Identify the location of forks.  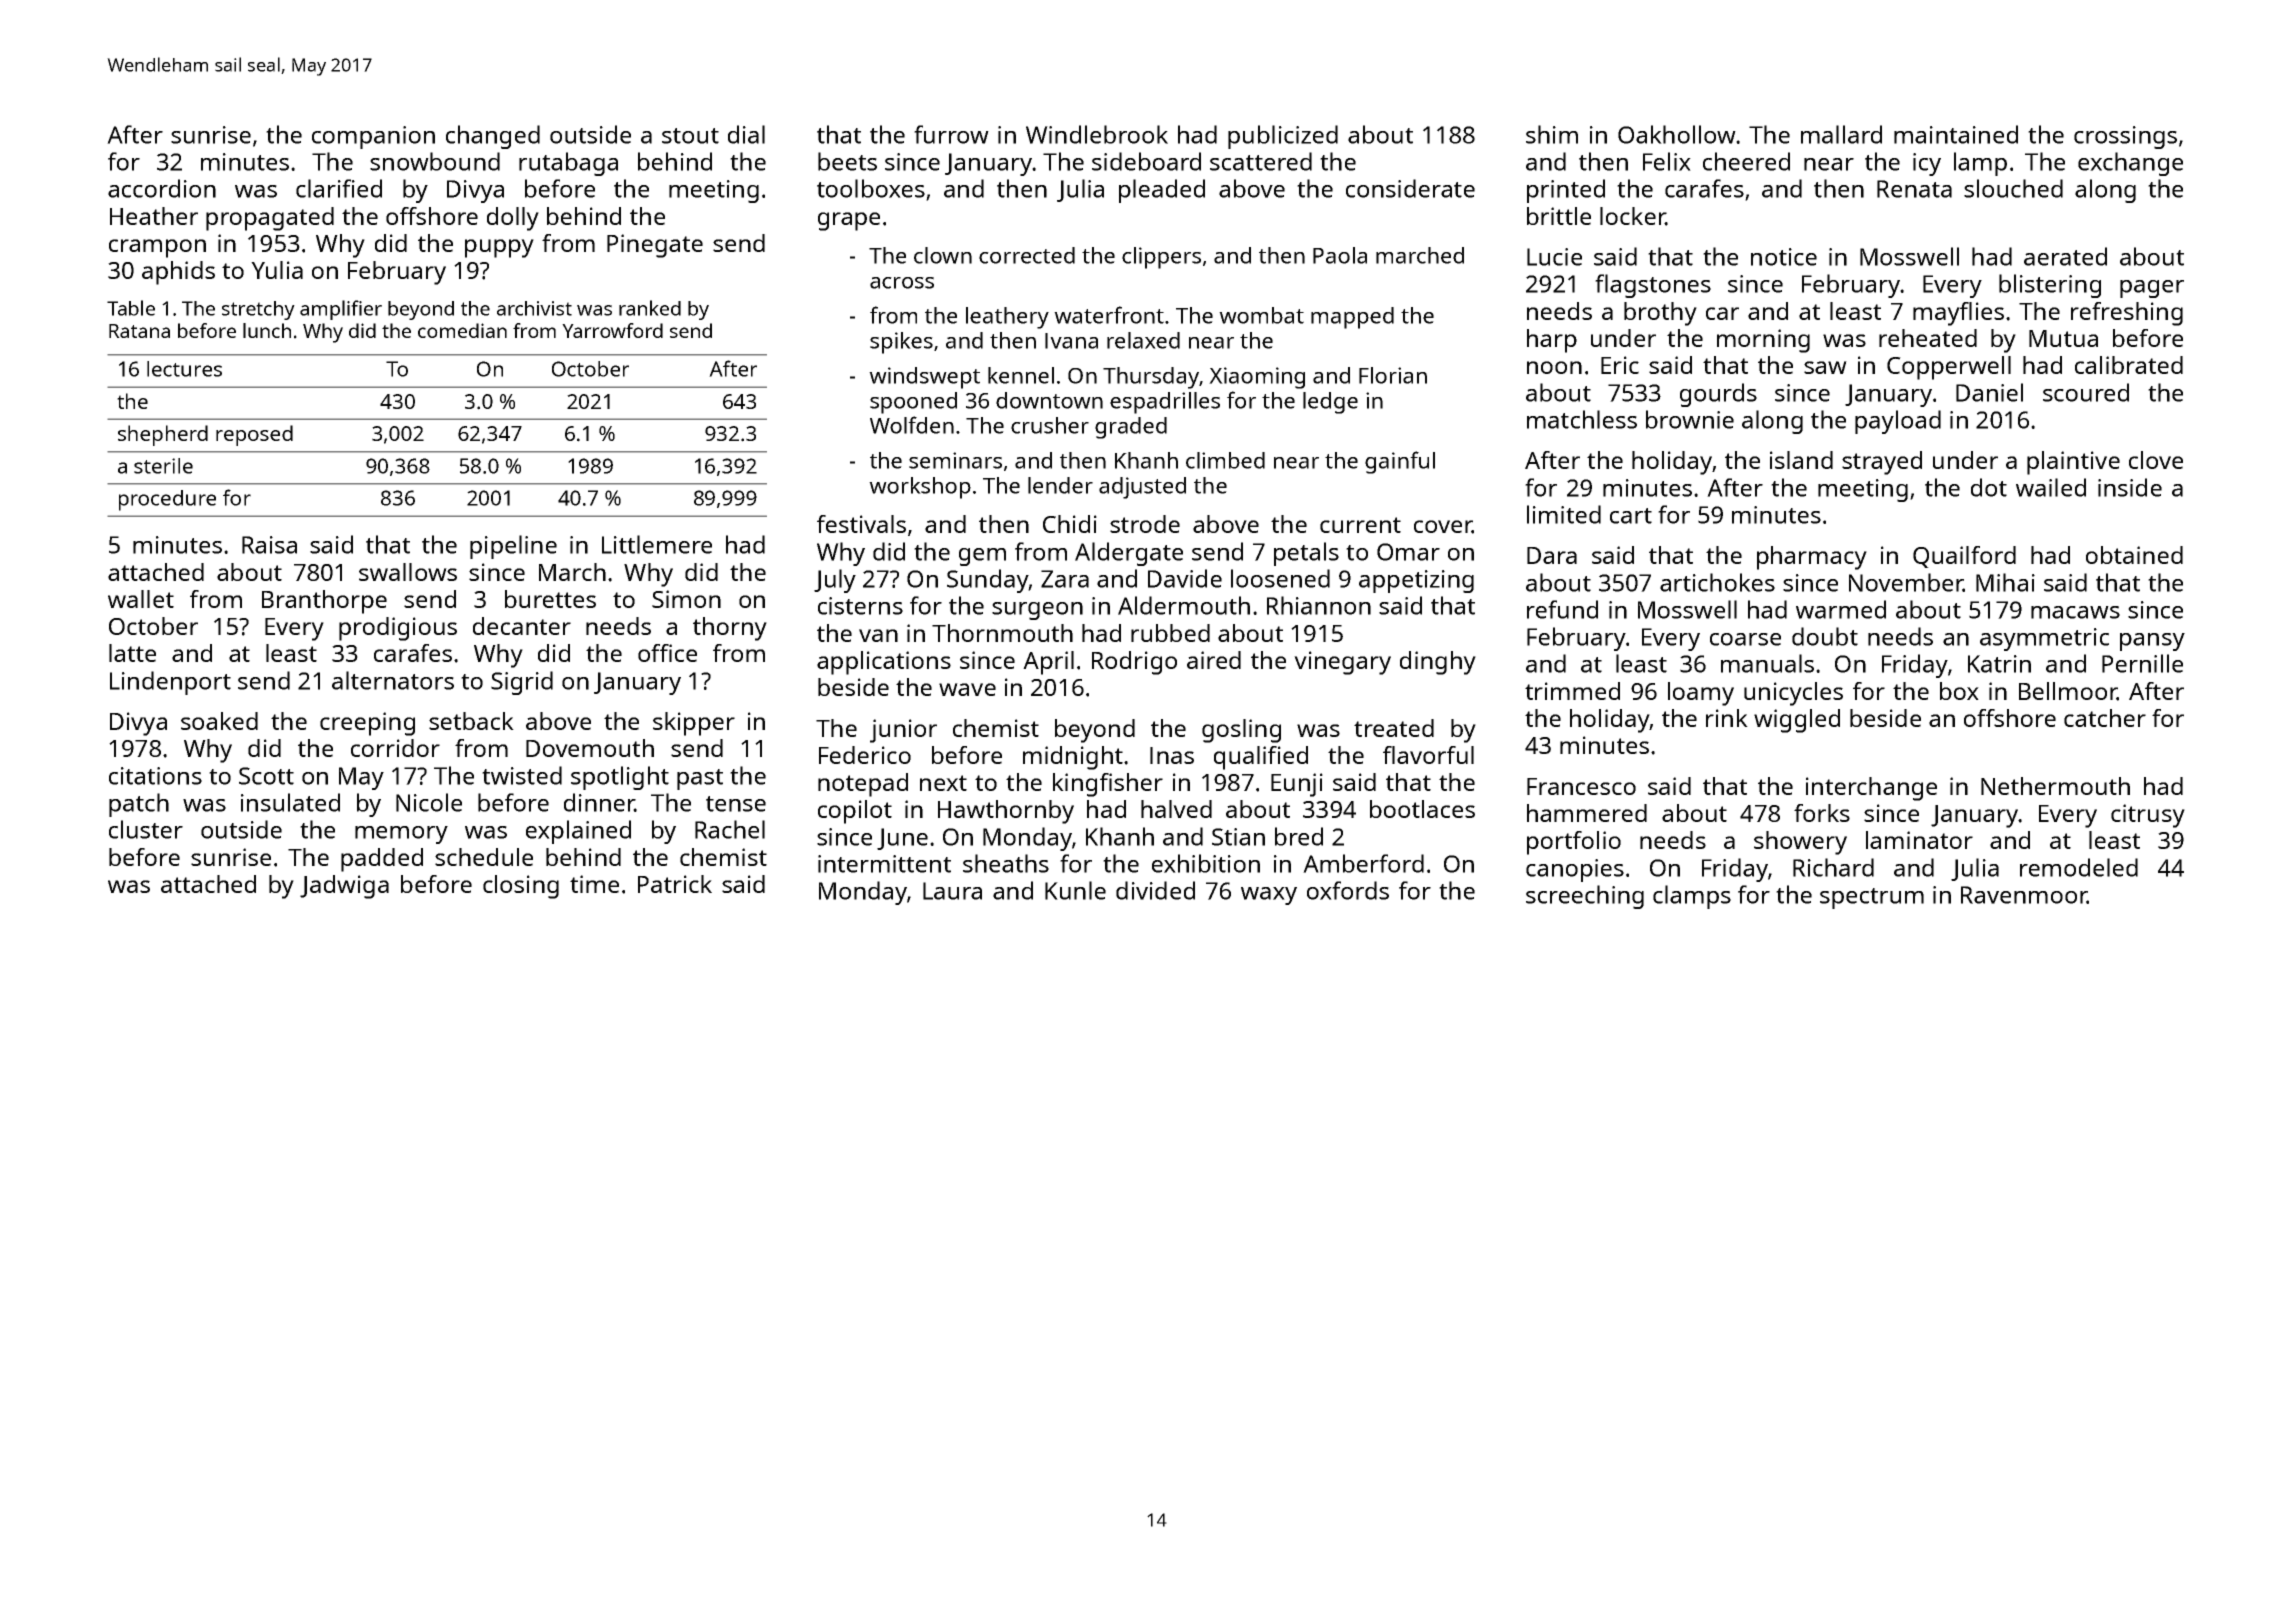
(1822, 813).
